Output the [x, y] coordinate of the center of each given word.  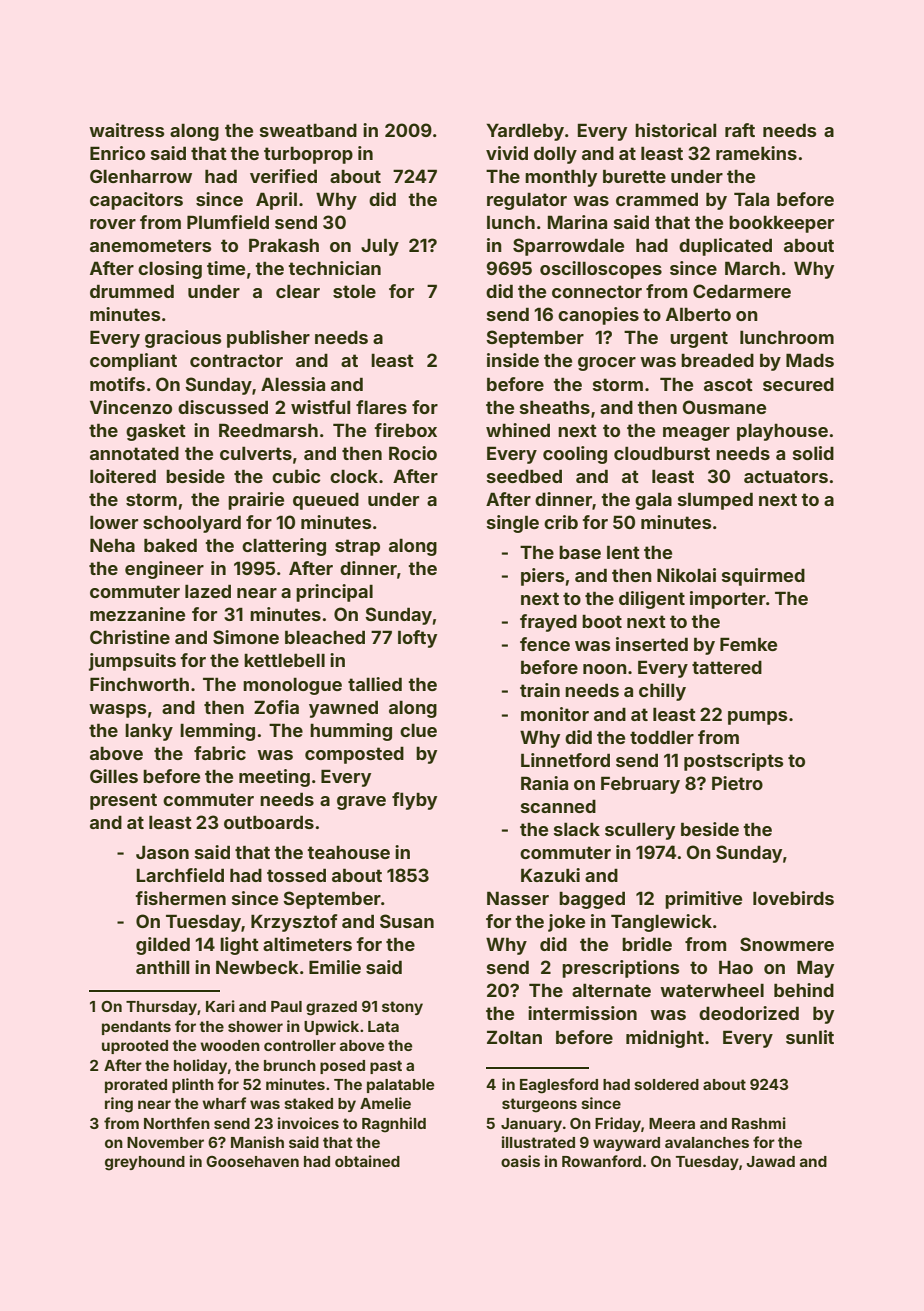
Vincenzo [131, 407]
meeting [274, 778]
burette [634, 176]
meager [696, 434]
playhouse [782, 432]
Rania [544, 783]
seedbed [524, 476]
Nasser [518, 898]
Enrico [117, 153]
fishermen [180, 898]
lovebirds [793, 898]
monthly [561, 178]
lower [114, 522]
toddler [662, 737]
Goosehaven [252, 1161]
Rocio [413, 453]
